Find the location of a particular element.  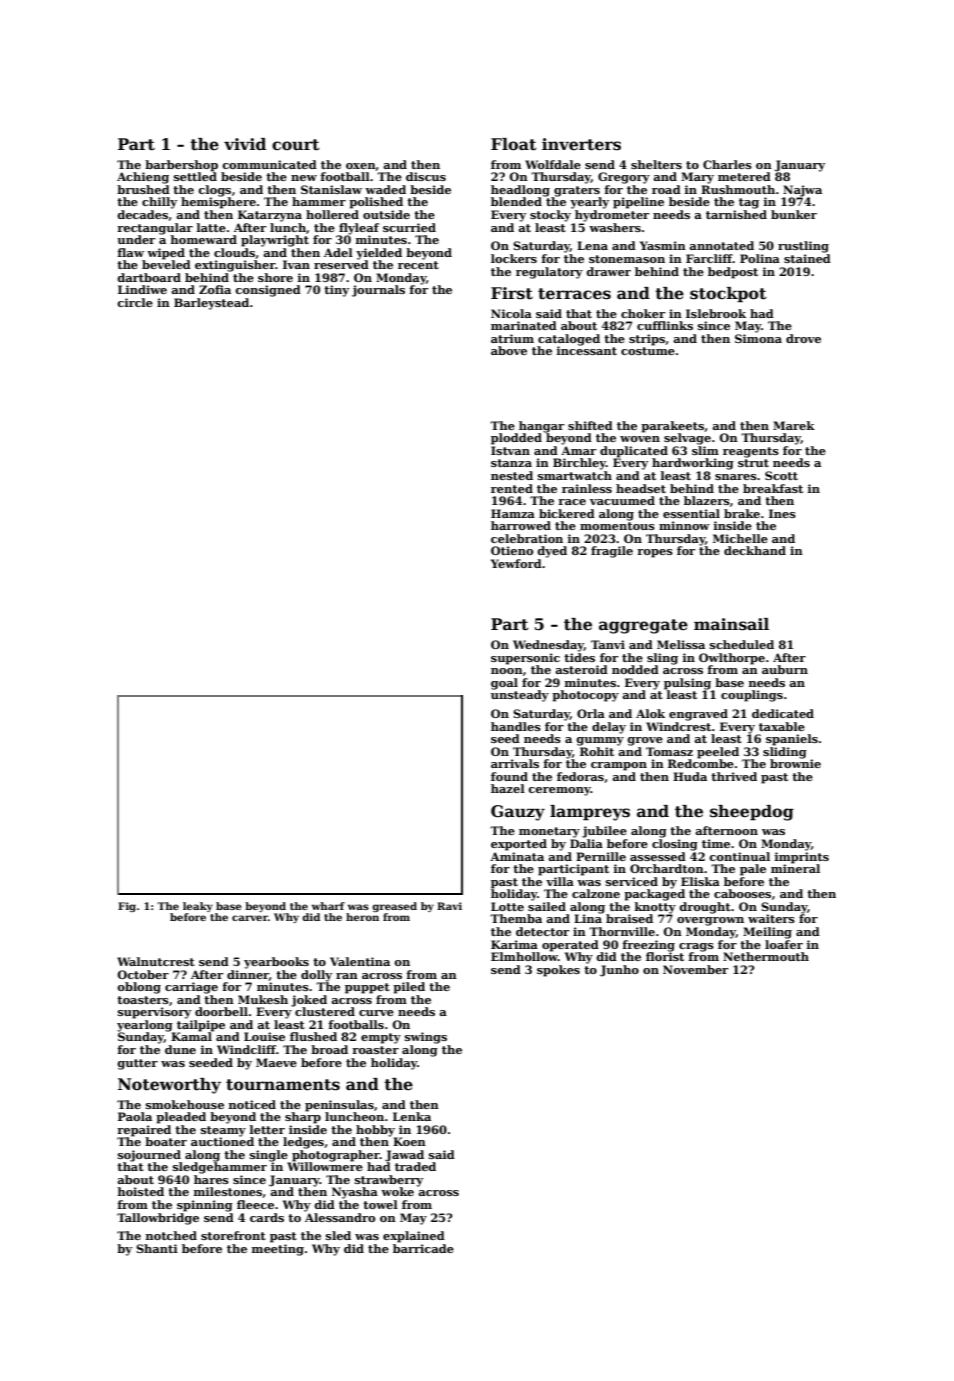

Tanvi is located at coordinates (608, 644).
